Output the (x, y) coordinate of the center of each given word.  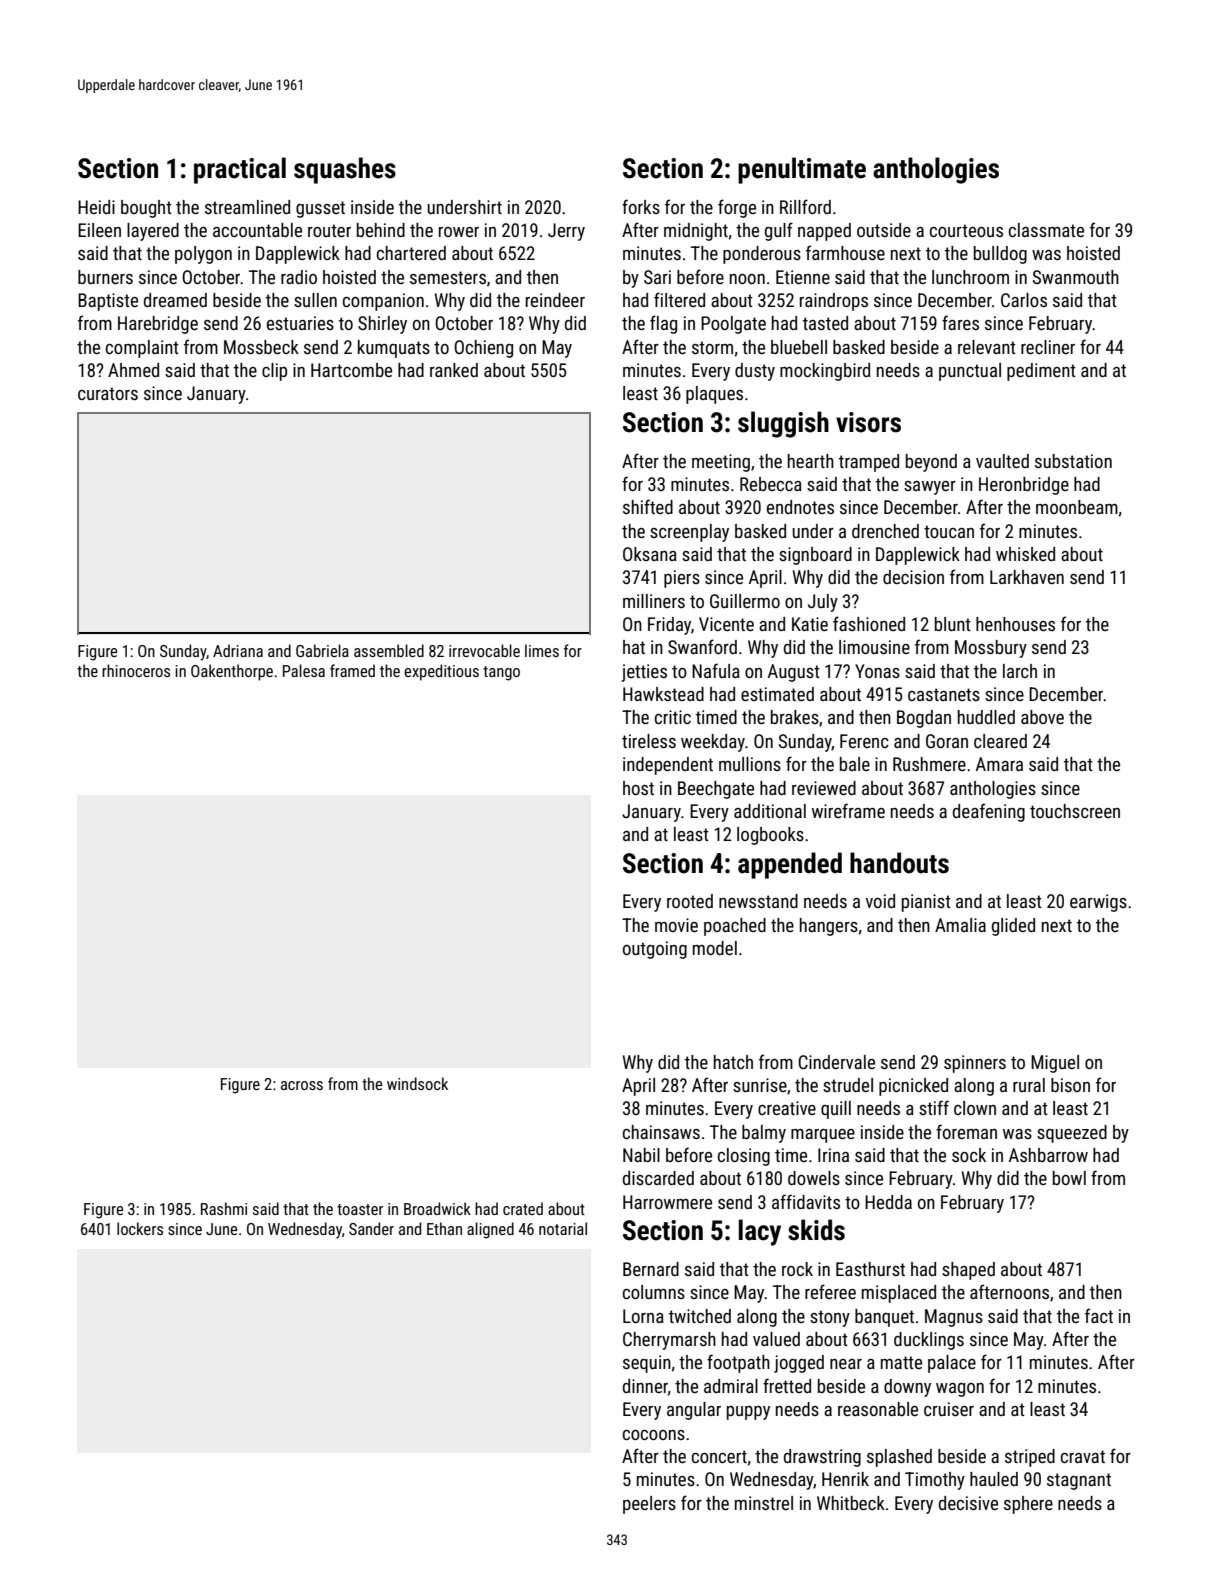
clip (274, 372)
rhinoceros (136, 670)
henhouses (1015, 624)
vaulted (1002, 461)
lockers (140, 1228)
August (794, 673)
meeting (721, 463)
